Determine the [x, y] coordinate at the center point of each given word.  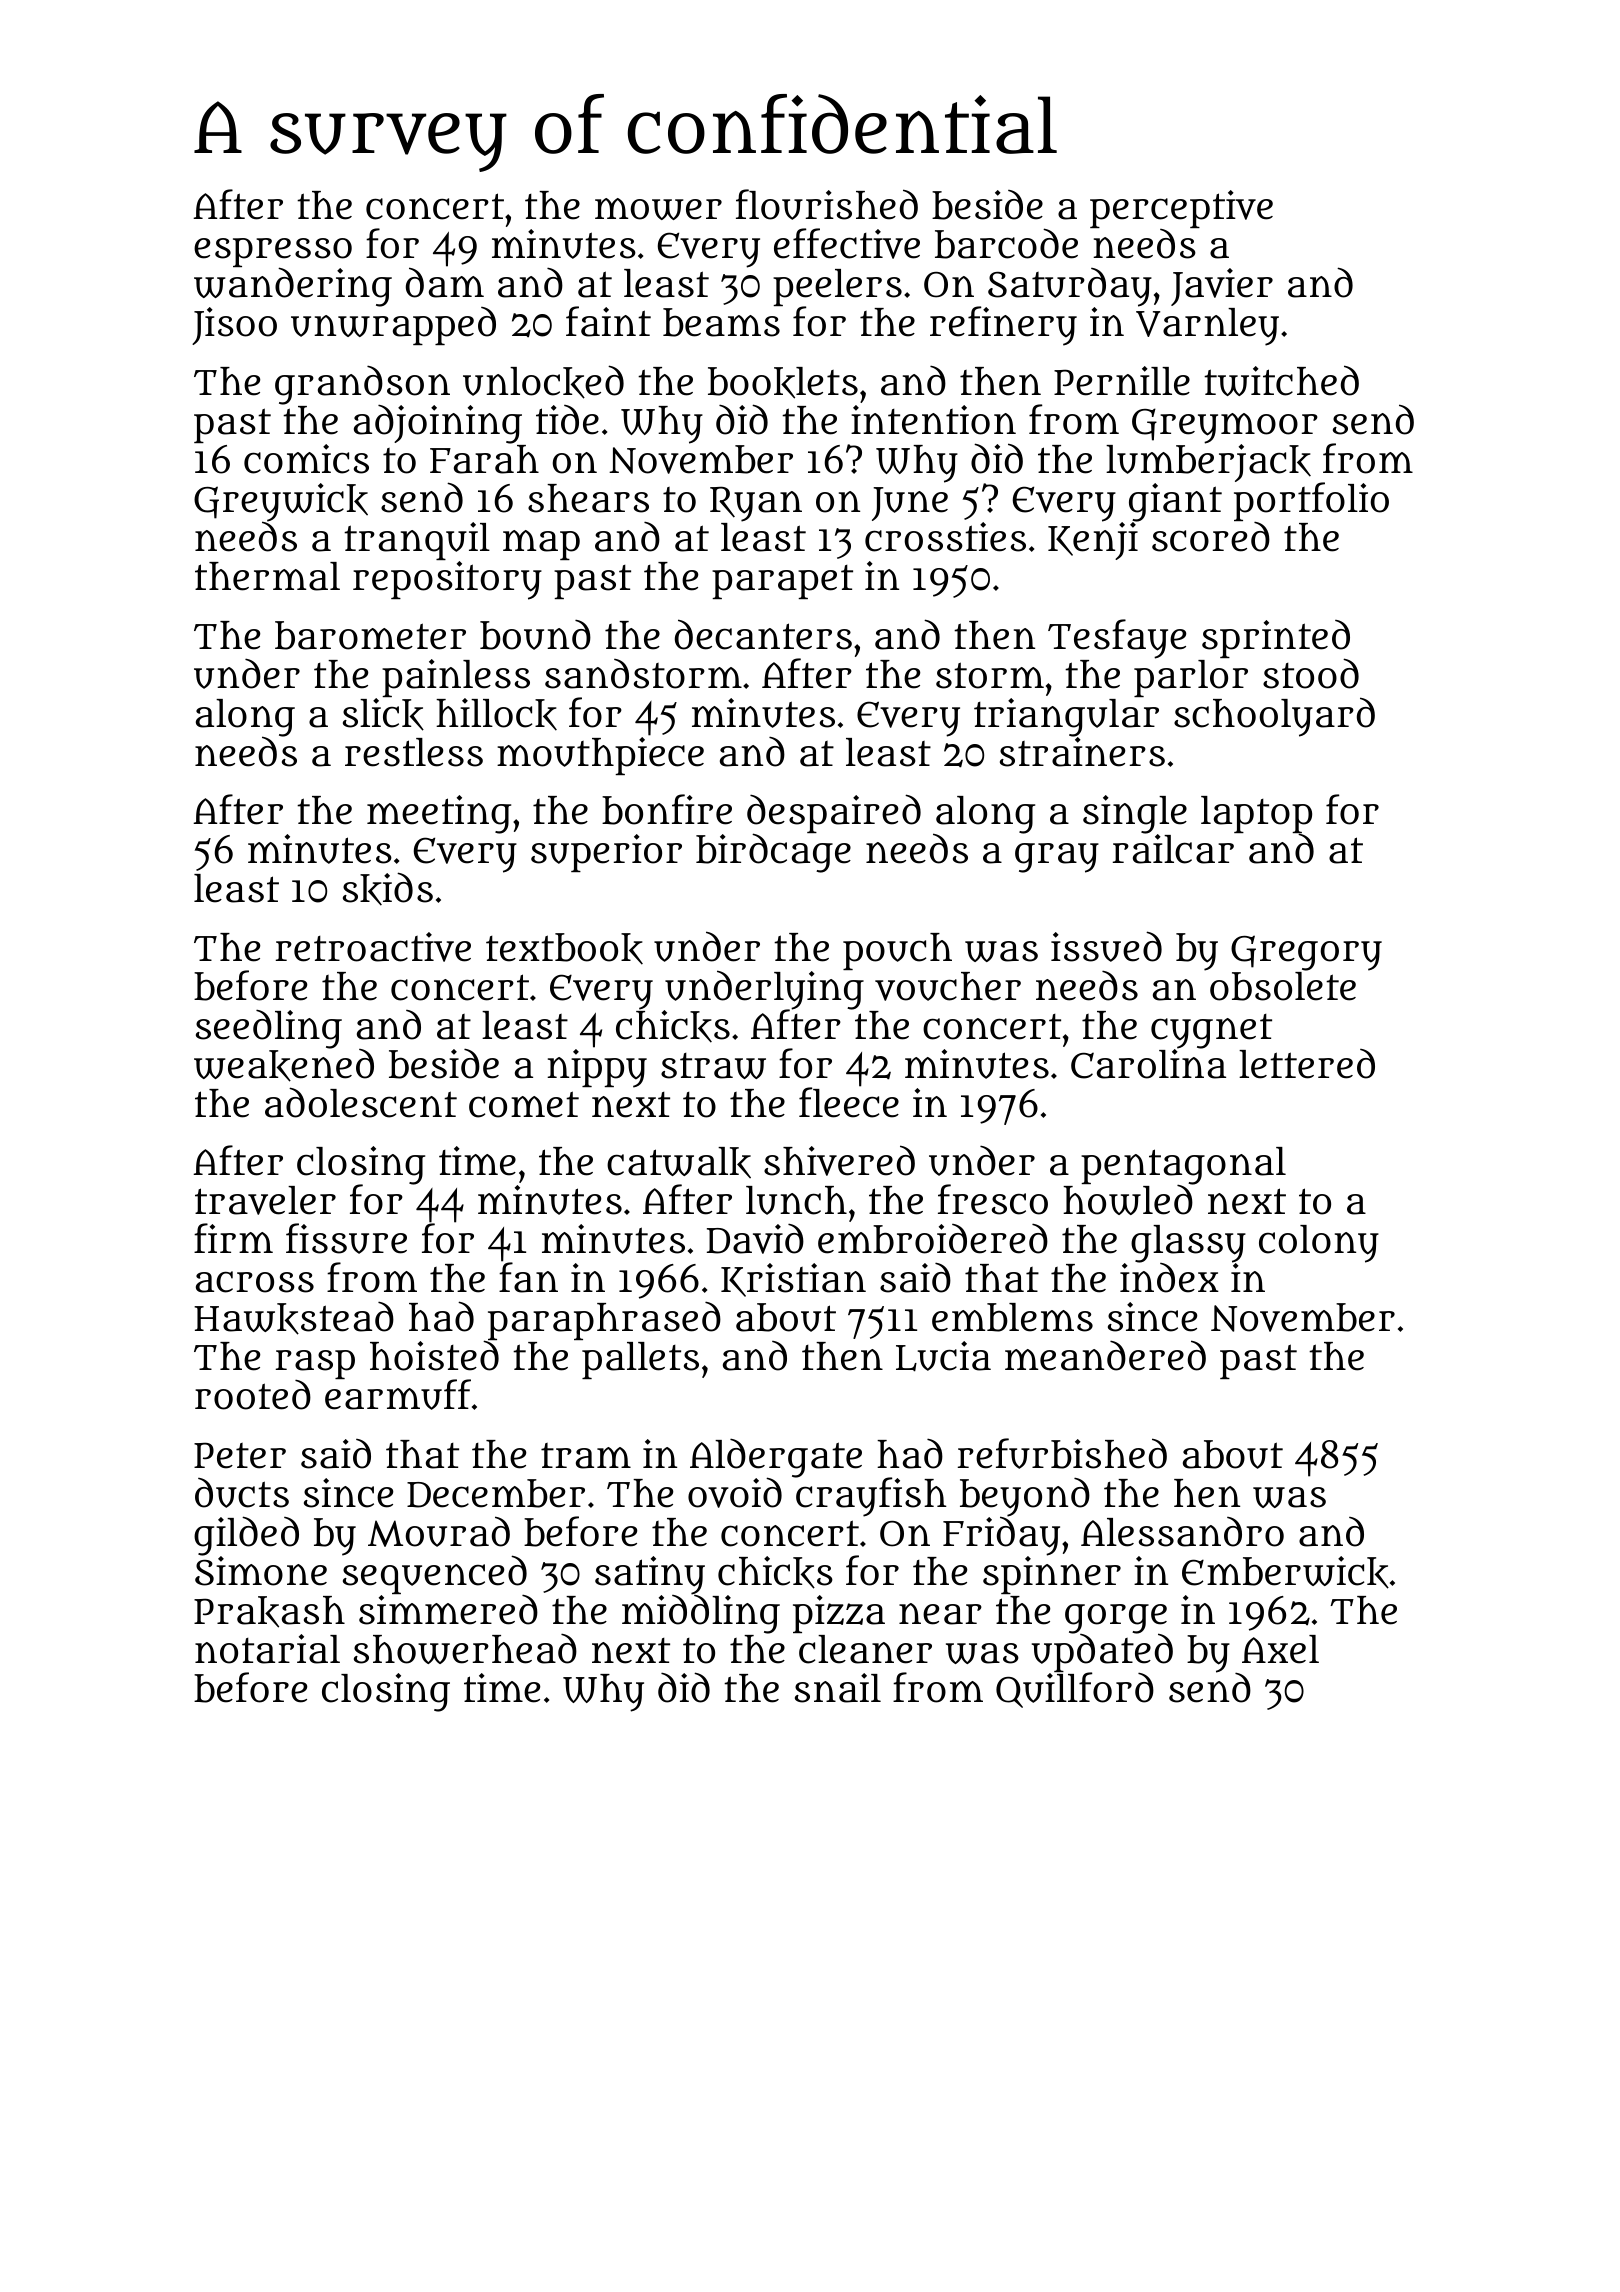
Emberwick [1285, 1572]
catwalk [679, 1162]
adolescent [361, 1102]
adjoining [438, 424]
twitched [1281, 380]
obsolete [1283, 986]
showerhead [465, 1648]
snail [838, 1688]
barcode [1006, 243]
